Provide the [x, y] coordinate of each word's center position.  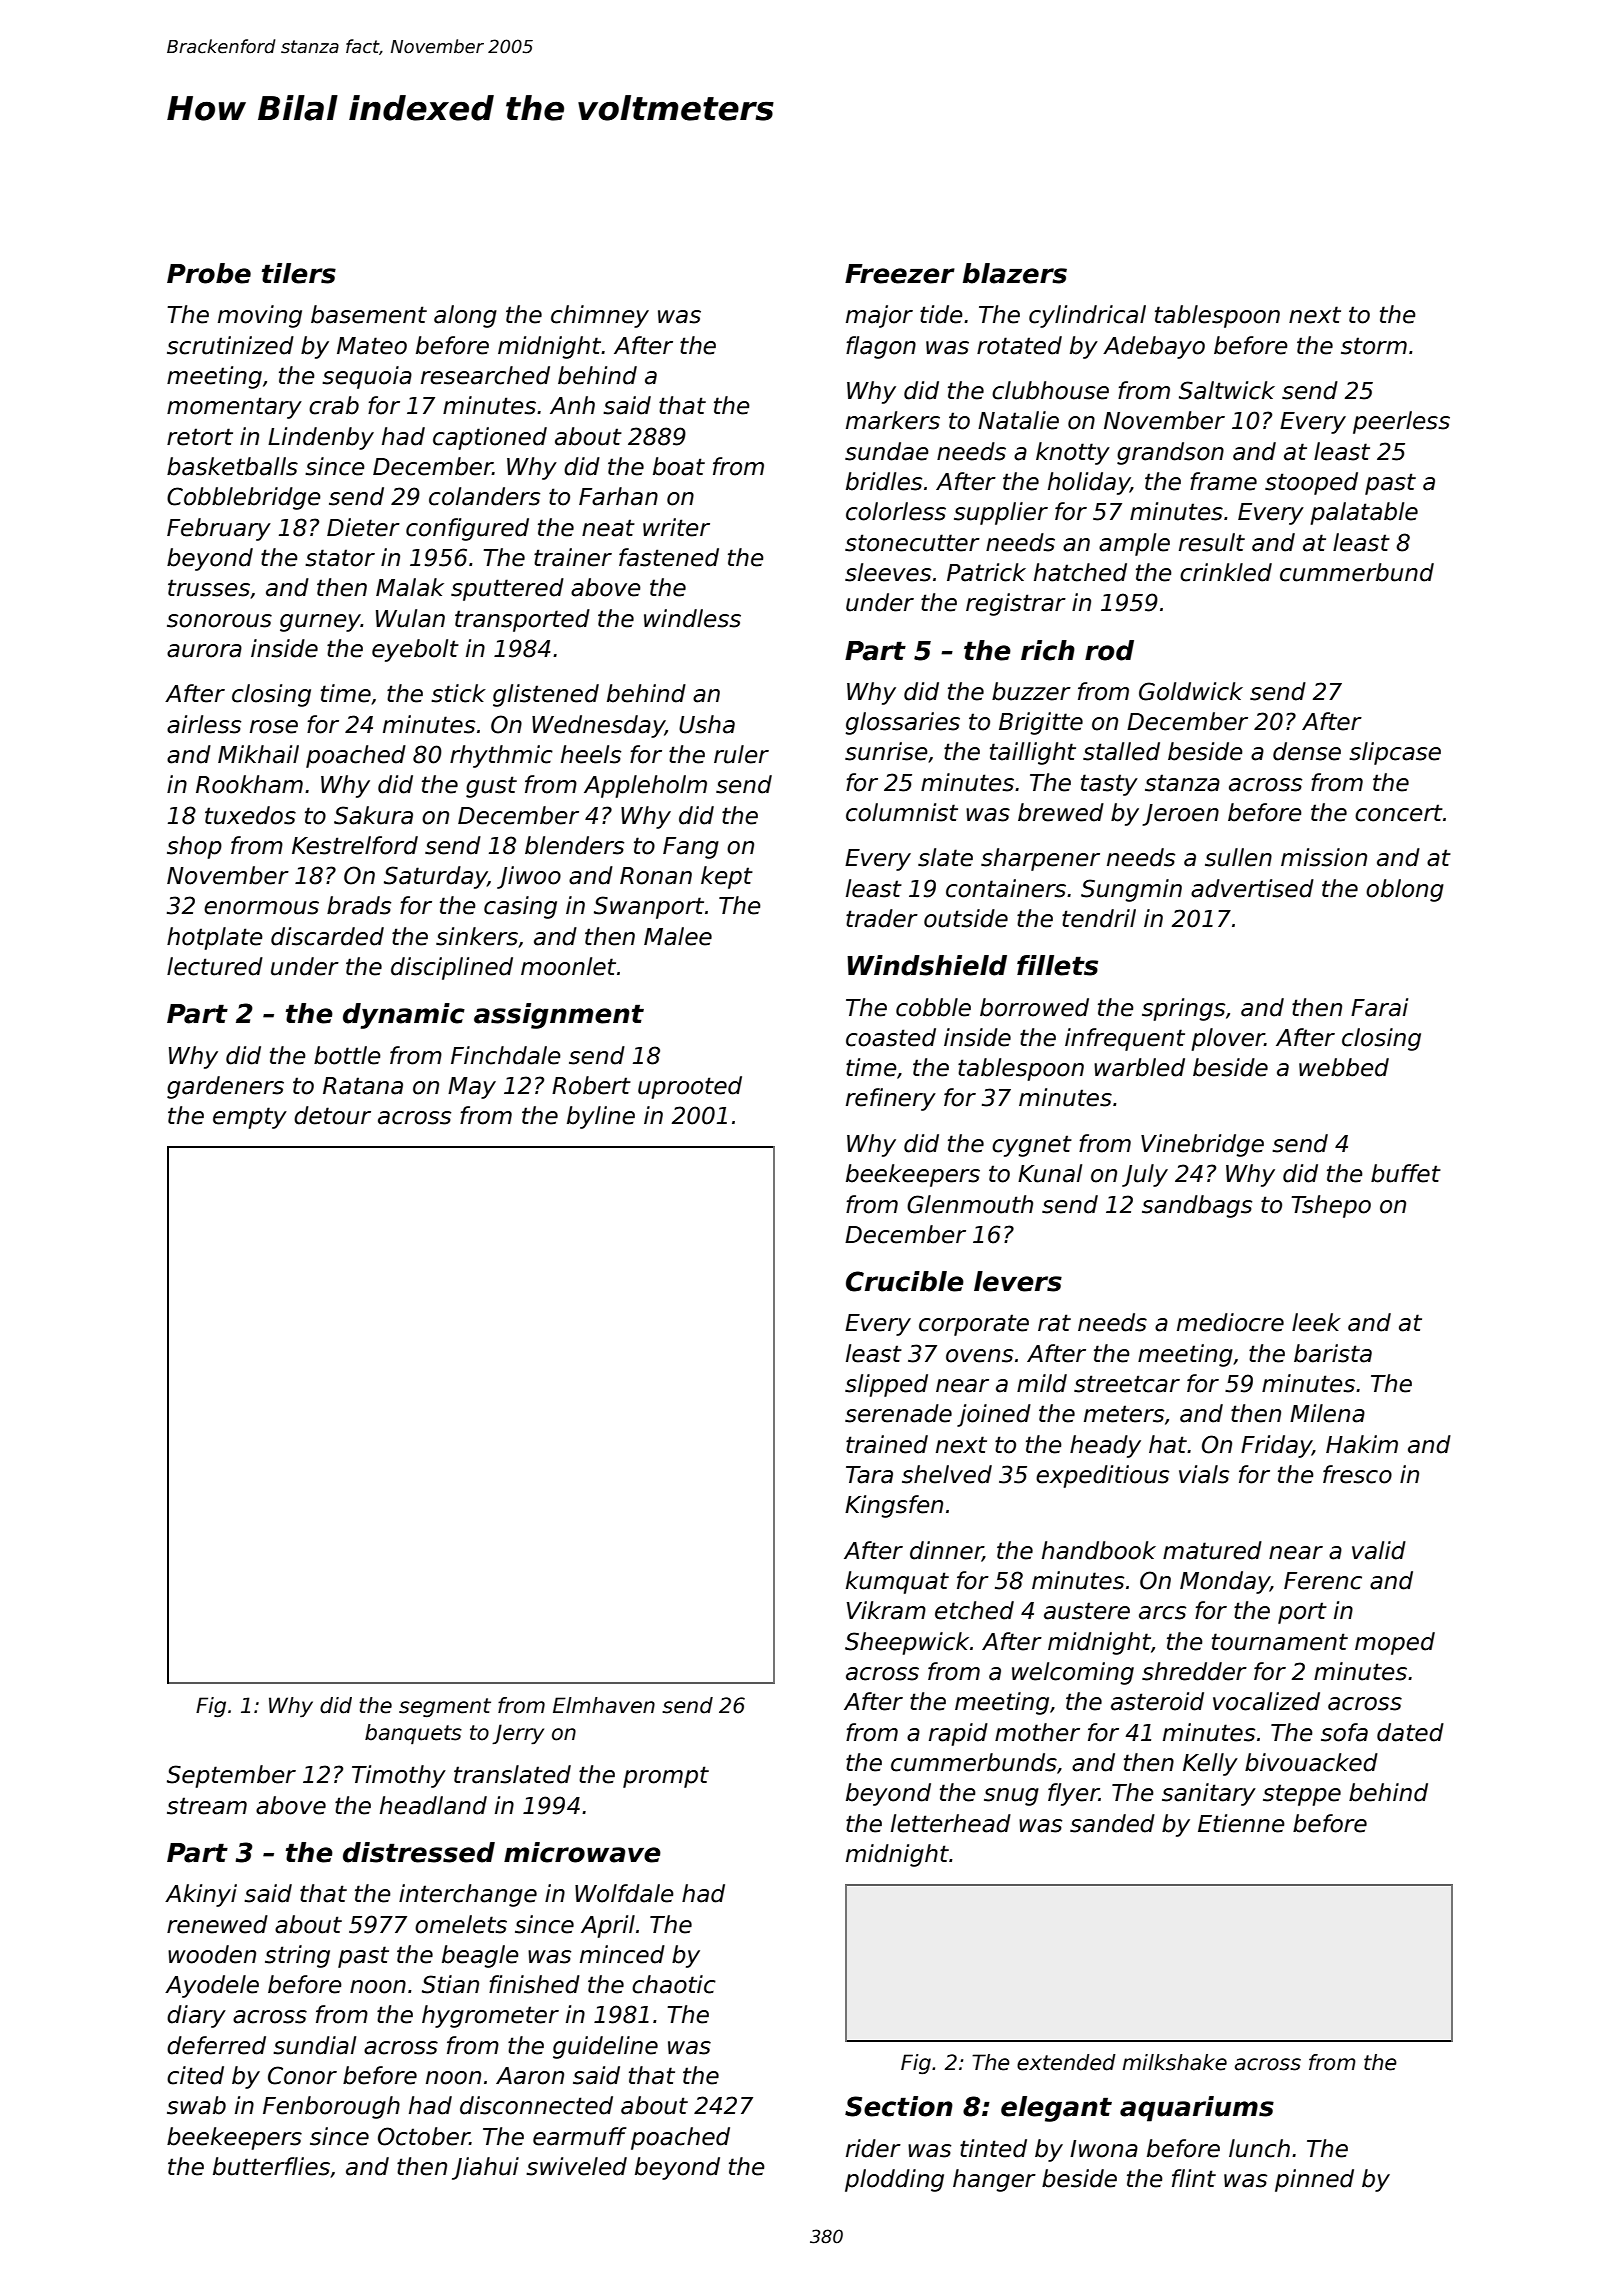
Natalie [1018, 420]
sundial [314, 2045]
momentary [234, 408]
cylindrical [1087, 316]
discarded [327, 936]
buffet [1406, 1173]
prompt [666, 1777]
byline [601, 1117]
